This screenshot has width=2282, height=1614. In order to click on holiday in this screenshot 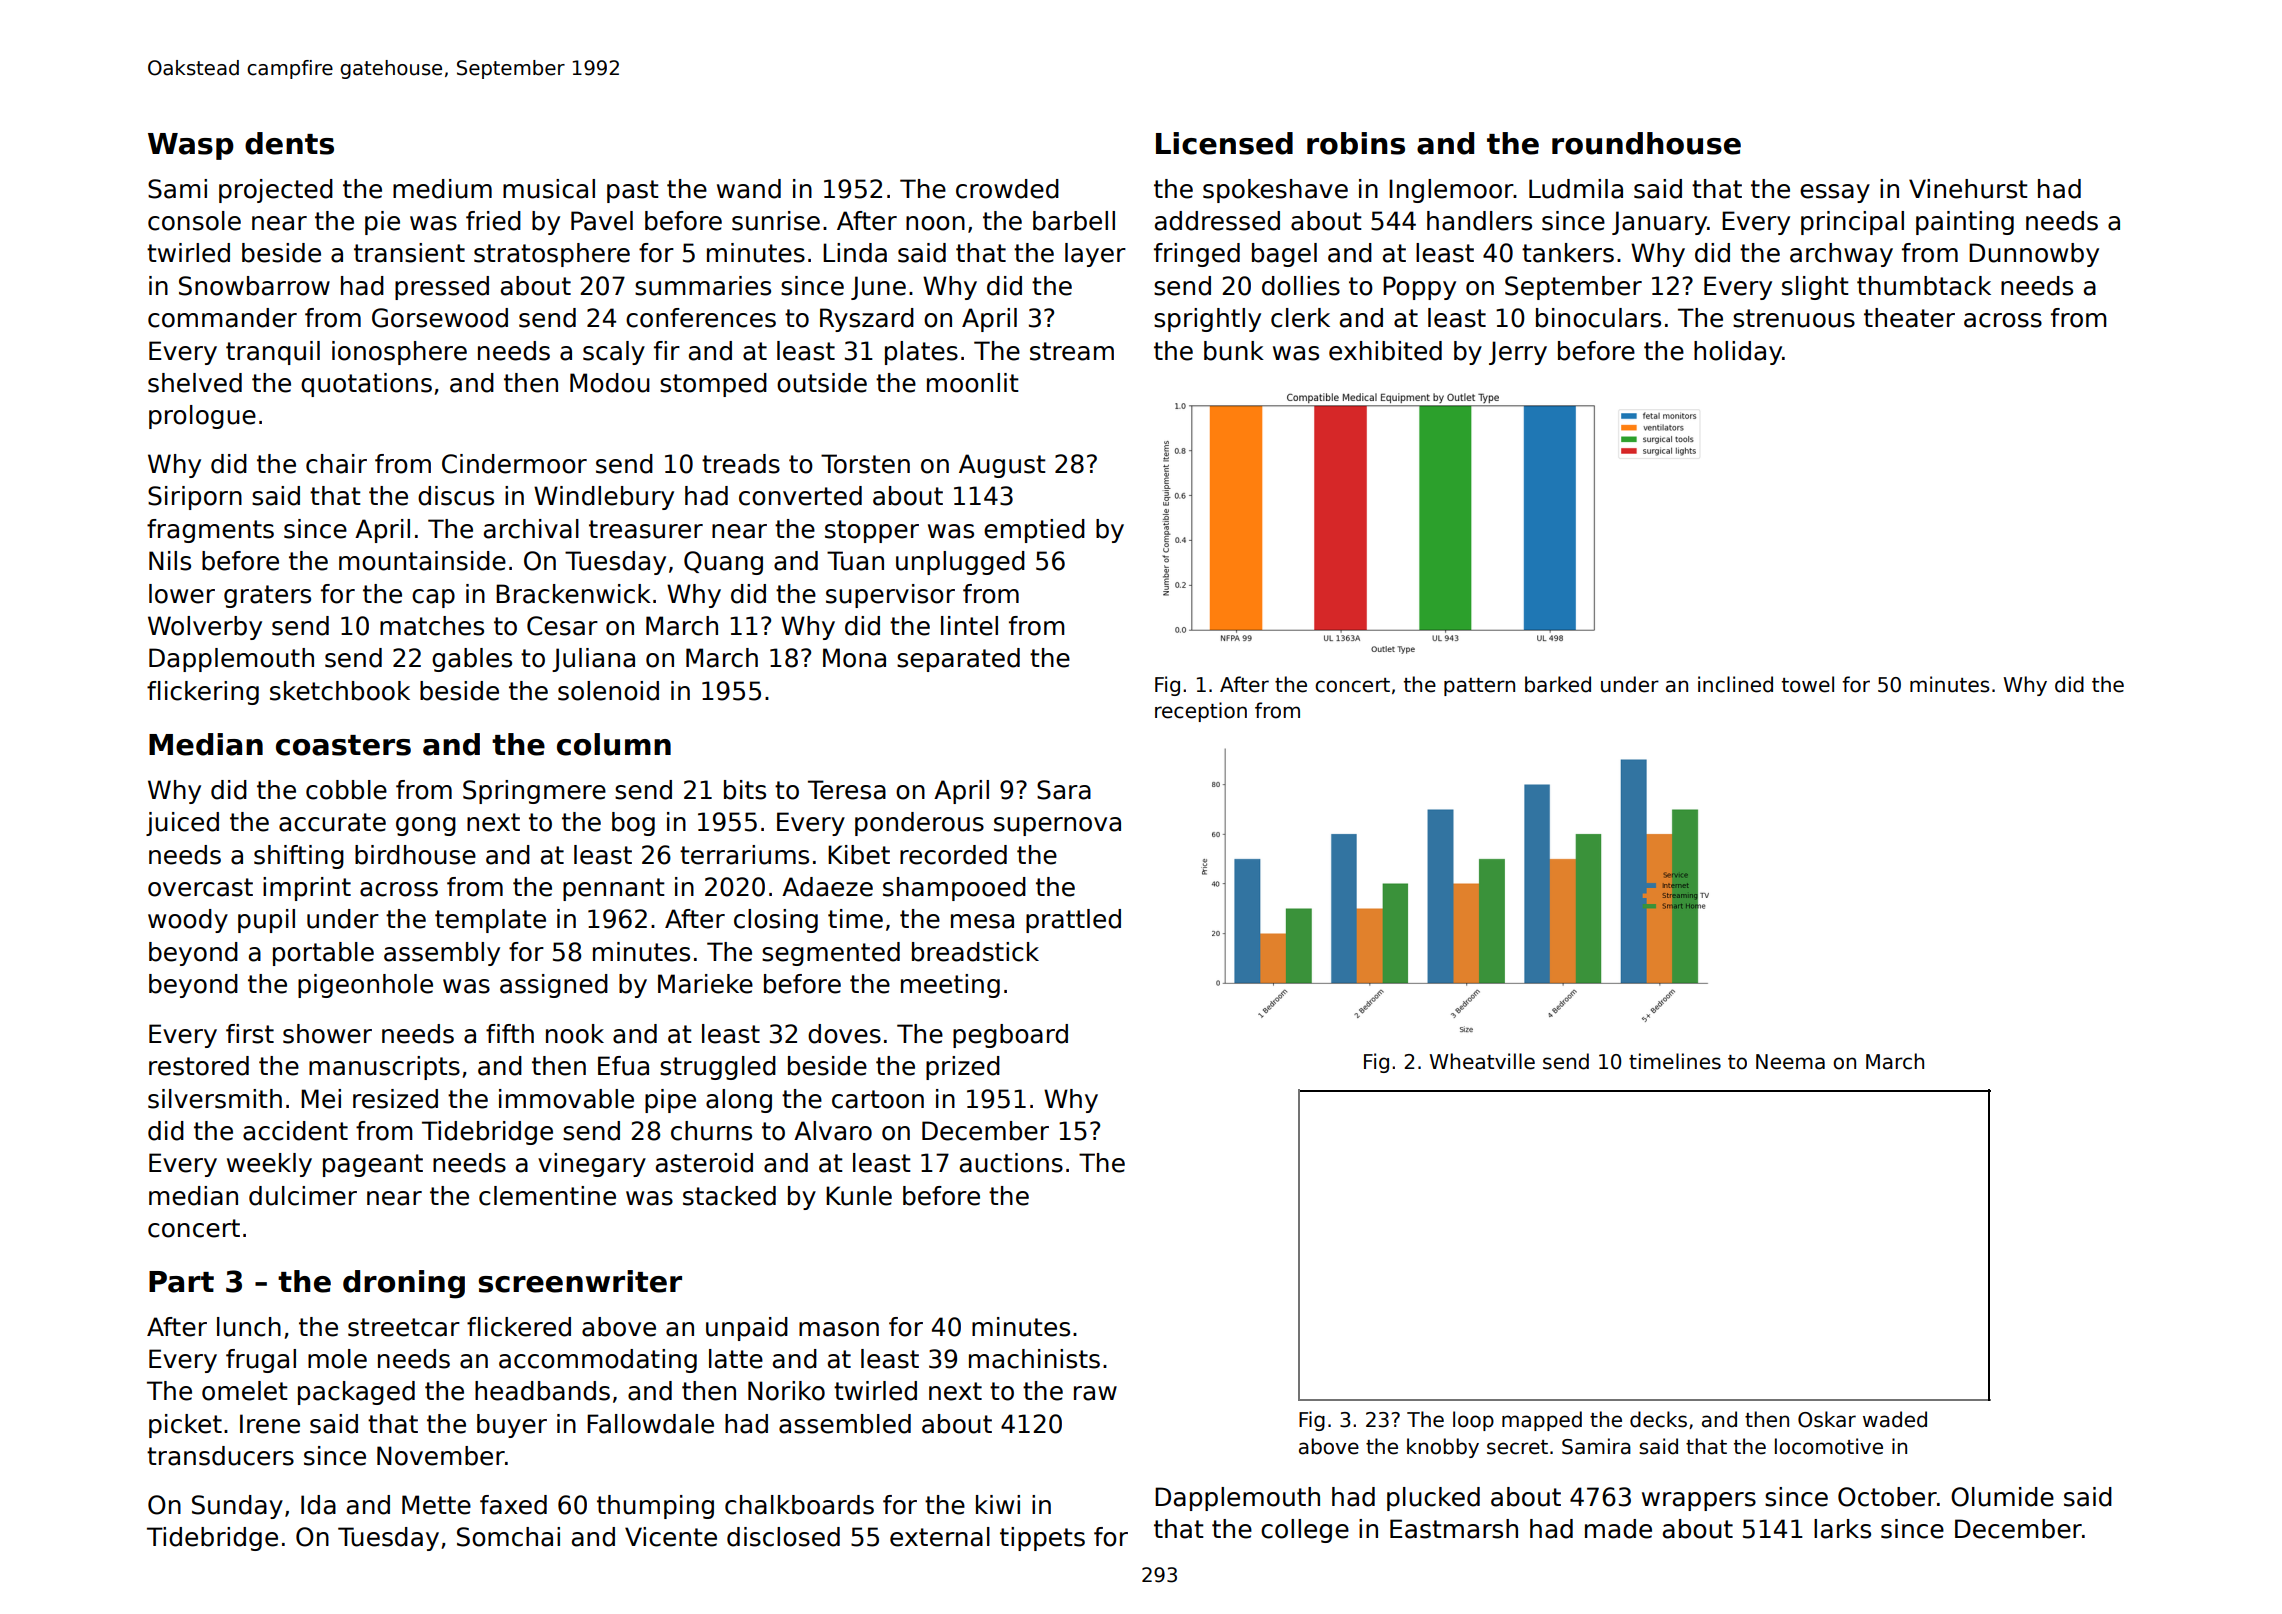, I will do `click(1738, 353)`.
